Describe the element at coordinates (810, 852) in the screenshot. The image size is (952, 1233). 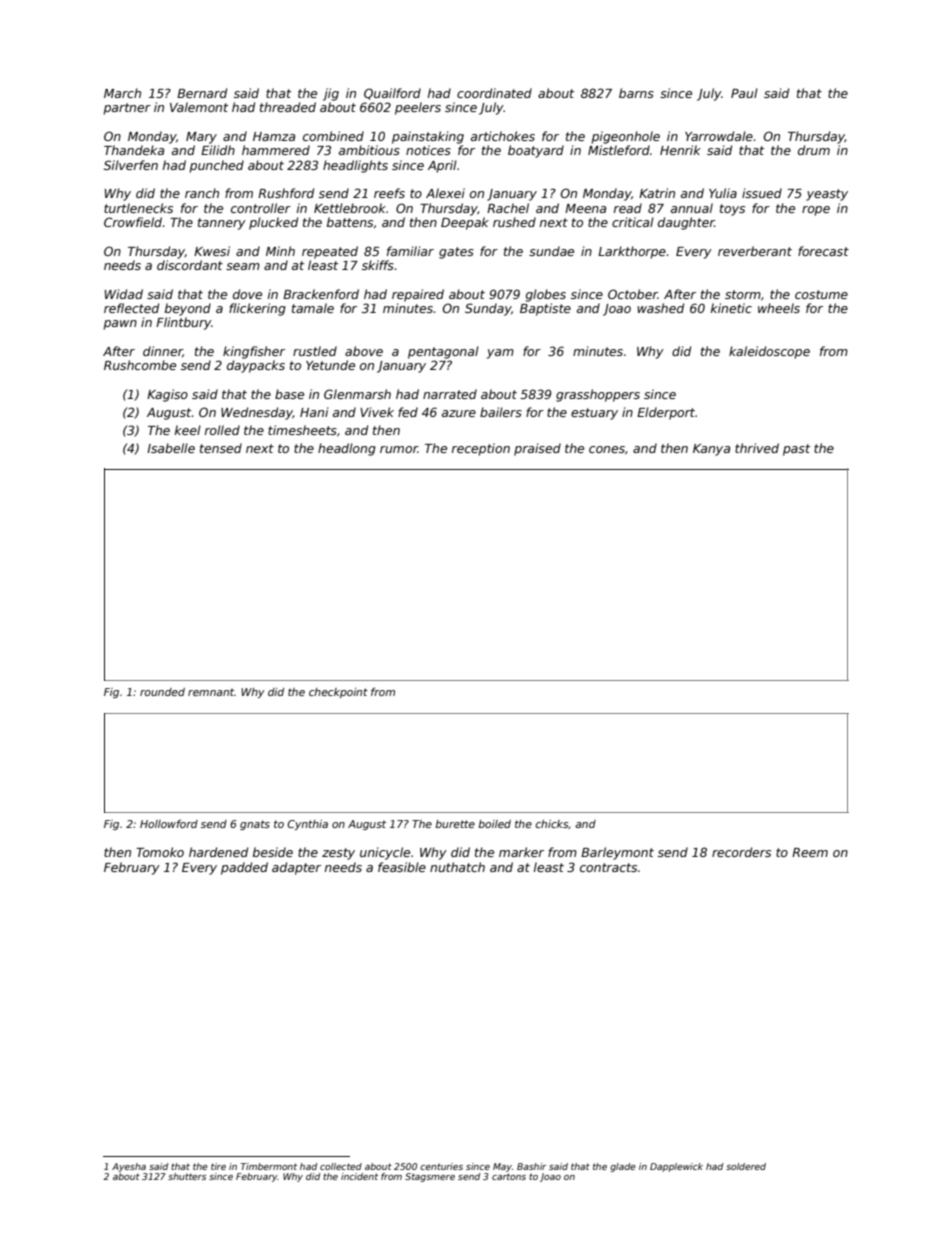
I see `Reem` at that location.
